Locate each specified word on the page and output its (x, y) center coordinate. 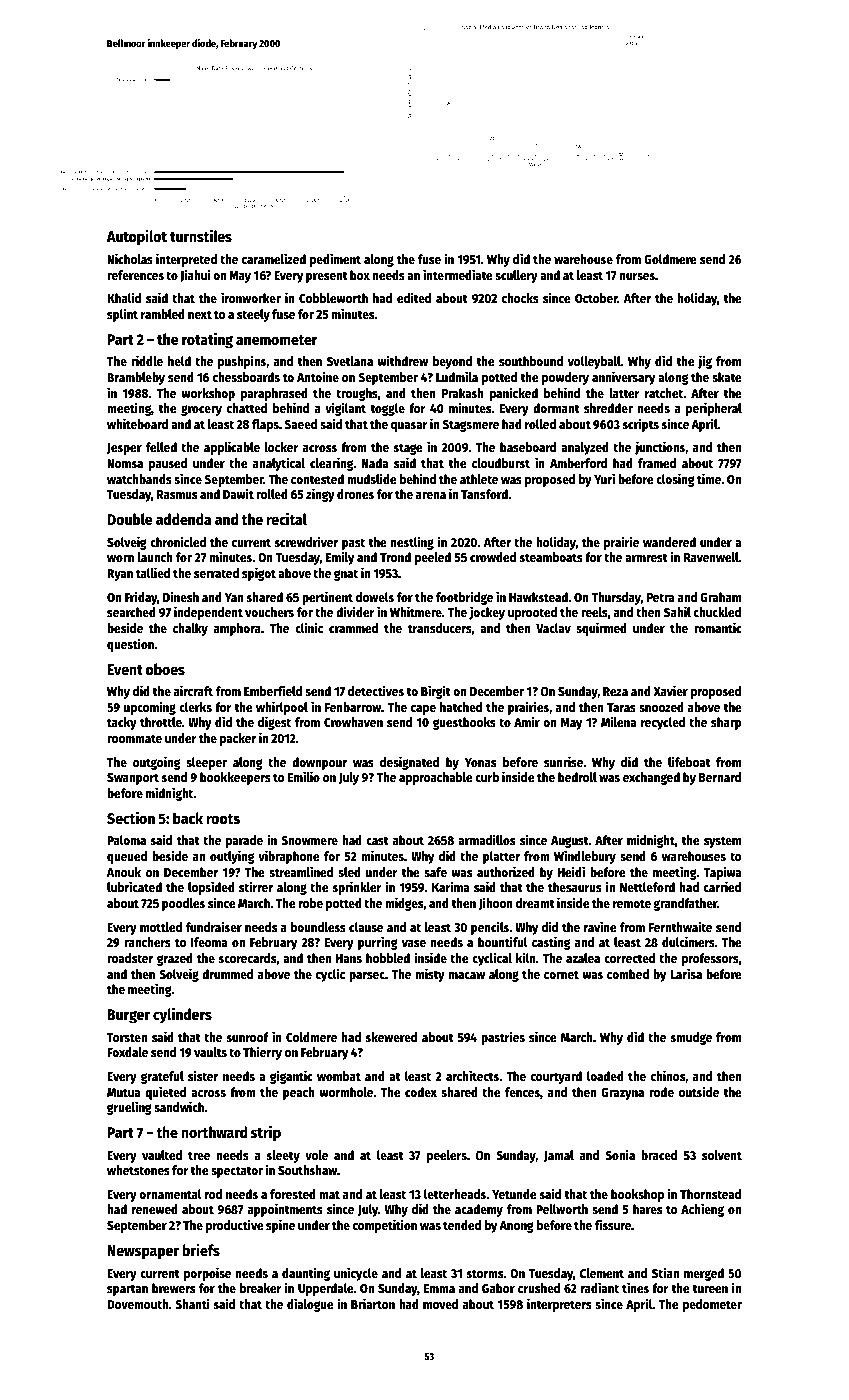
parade (244, 841)
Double (130, 519)
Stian (665, 1272)
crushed (539, 1288)
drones (355, 494)
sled (349, 872)
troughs (357, 394)
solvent (722, 1155)
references (135, 275)
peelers (447, 1156)
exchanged (651, 778)
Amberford (578, 463)
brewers (173, 1288)
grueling (129, 1108)
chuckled (717, 612)
